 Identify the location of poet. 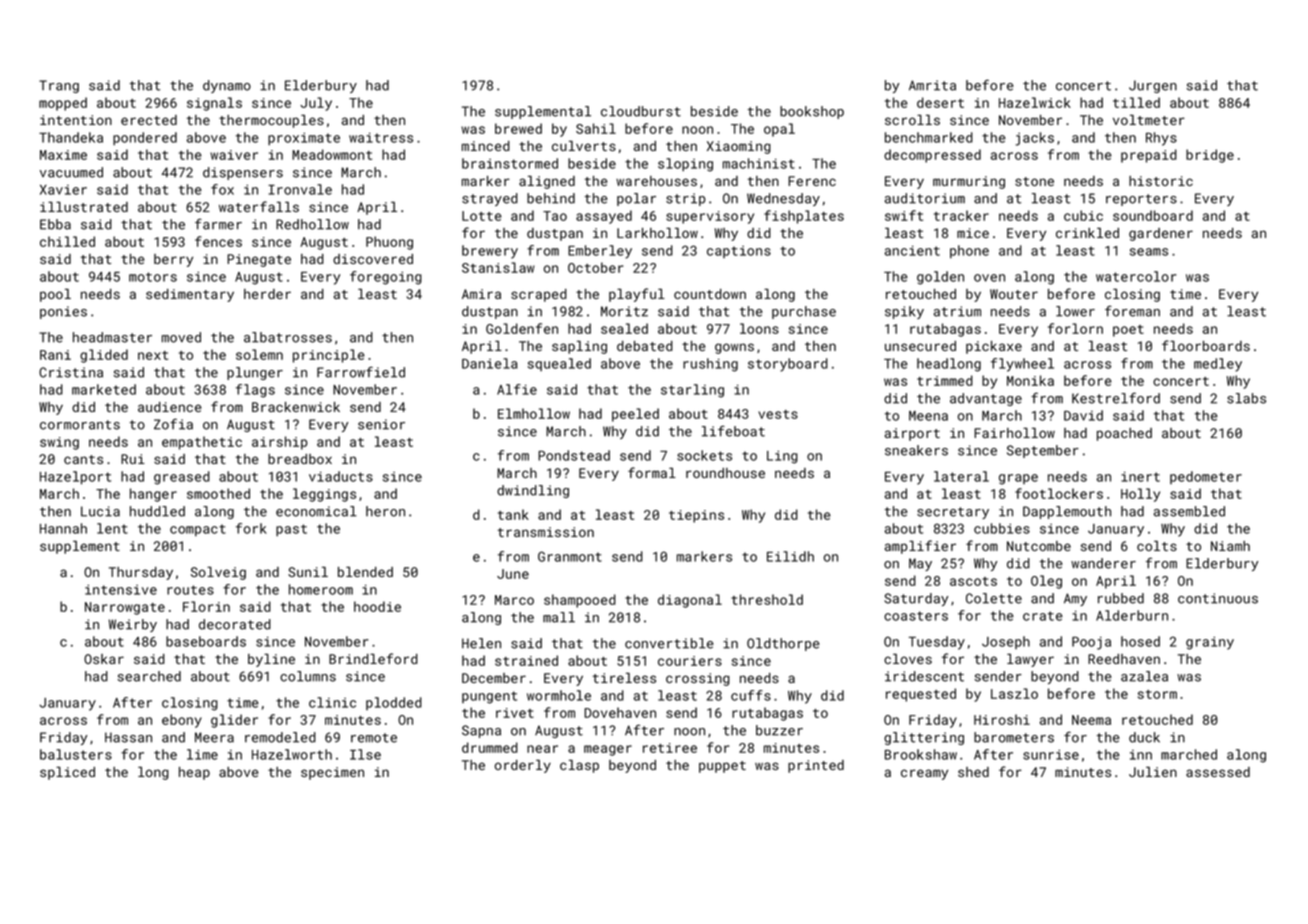
(1128, 331).
